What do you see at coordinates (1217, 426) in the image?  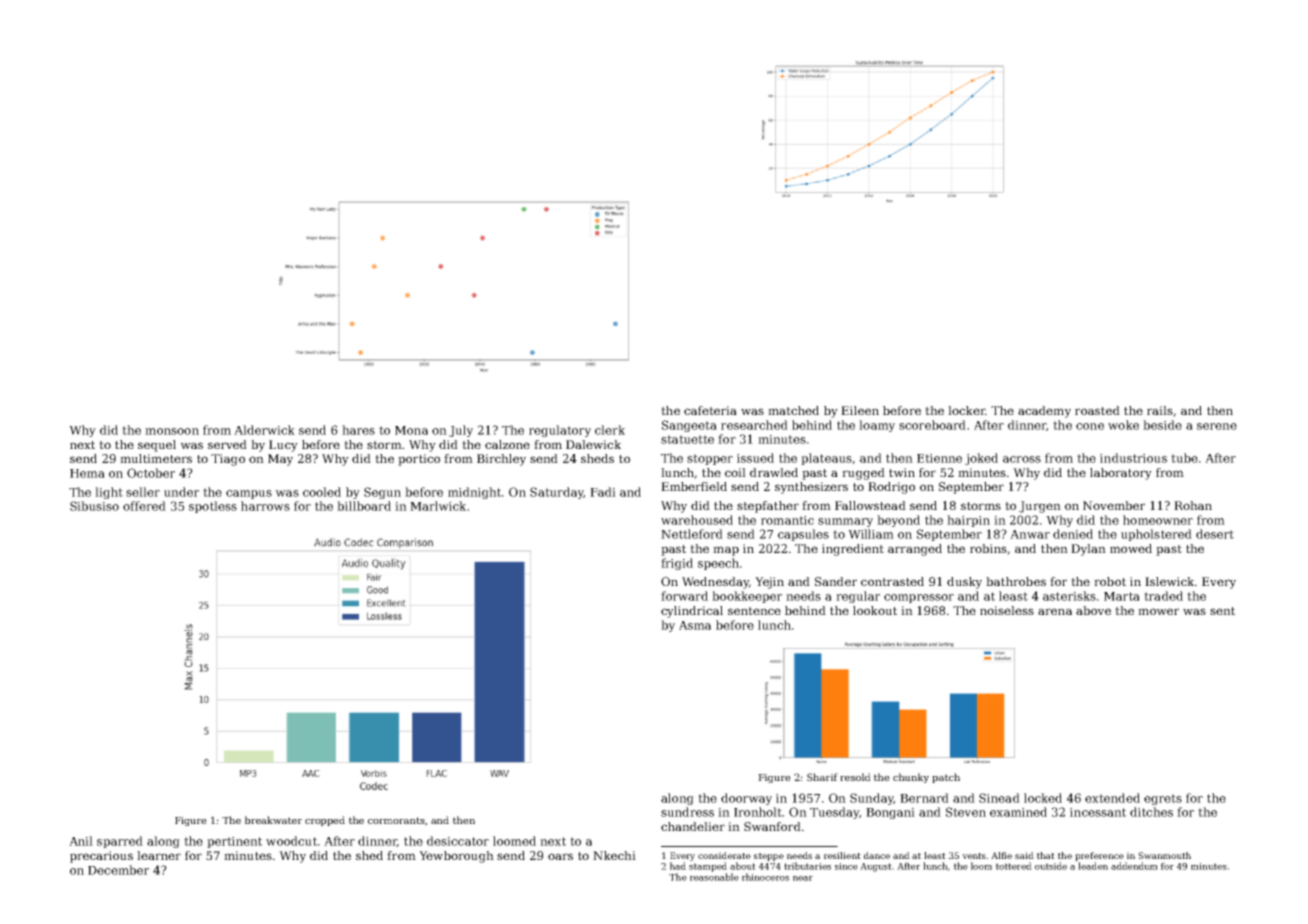 I see `serene` at bounding box center [1217, 426].
